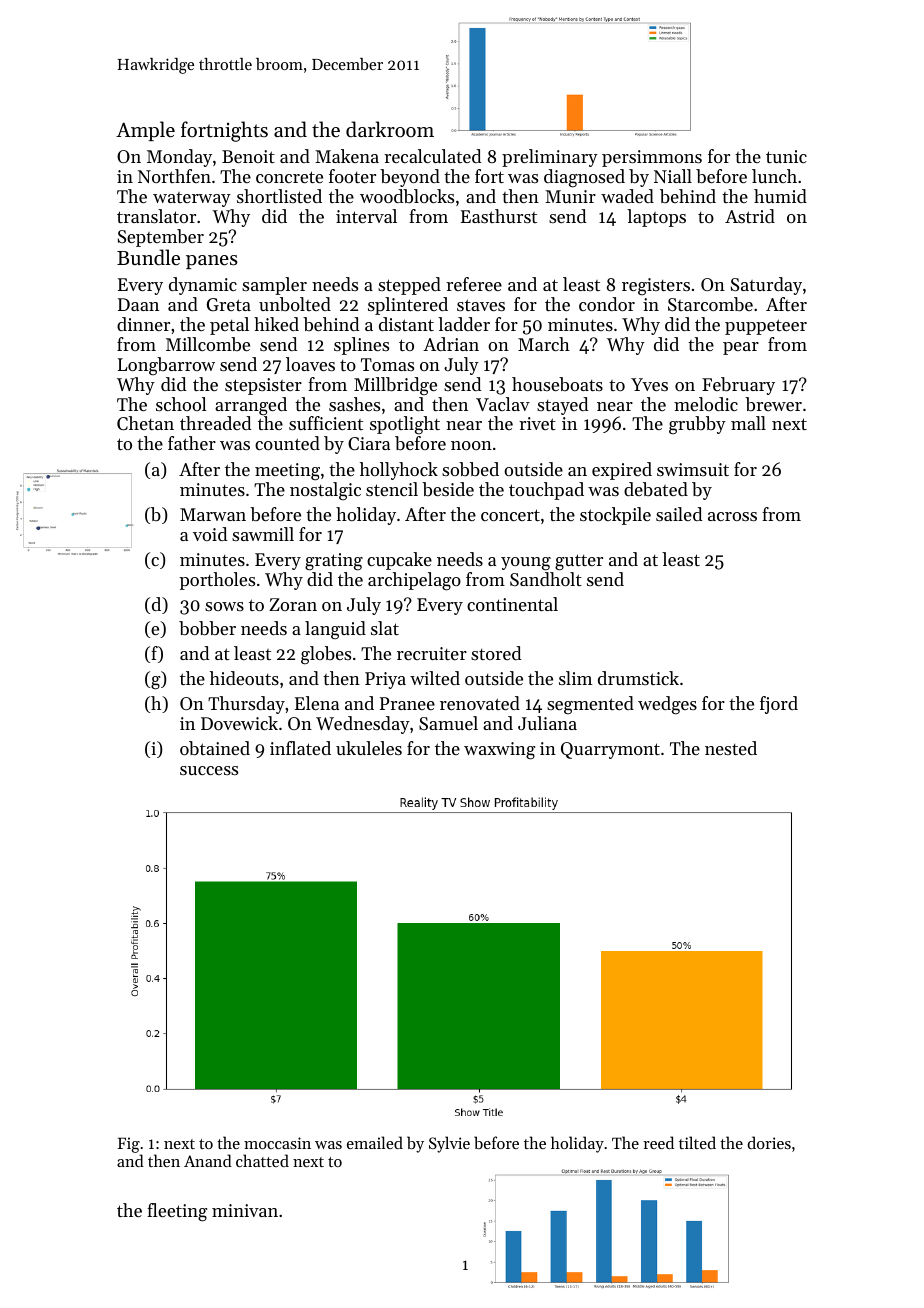 Image resolution: width=924 pixels, height=1308 pixels. Describe the element at coordinates (748, 423) in the screenshot. I see `mall` at that location.
